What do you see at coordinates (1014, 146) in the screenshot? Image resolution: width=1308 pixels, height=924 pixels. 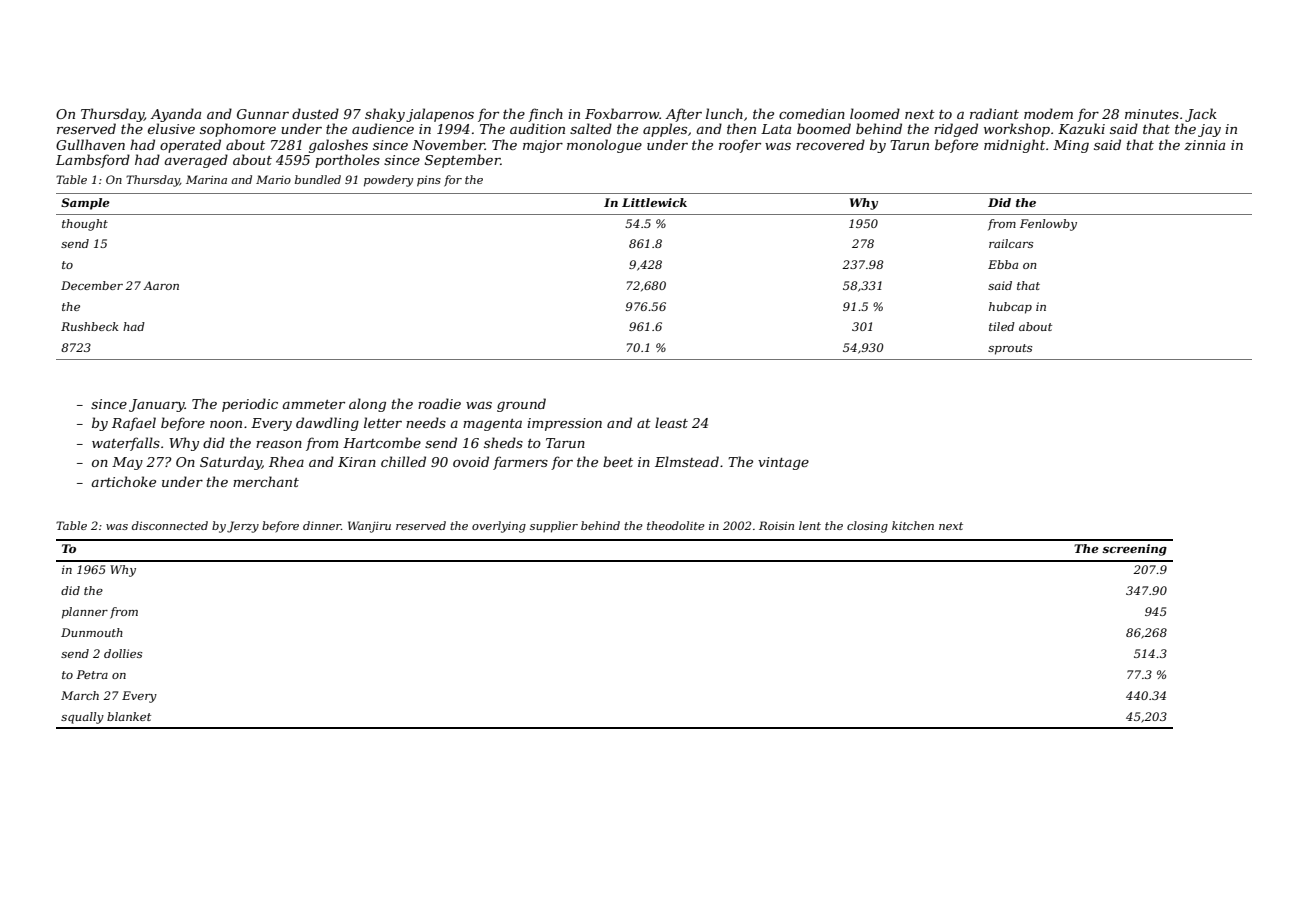 I see `midnight` at bounding box center [1014, 146].
